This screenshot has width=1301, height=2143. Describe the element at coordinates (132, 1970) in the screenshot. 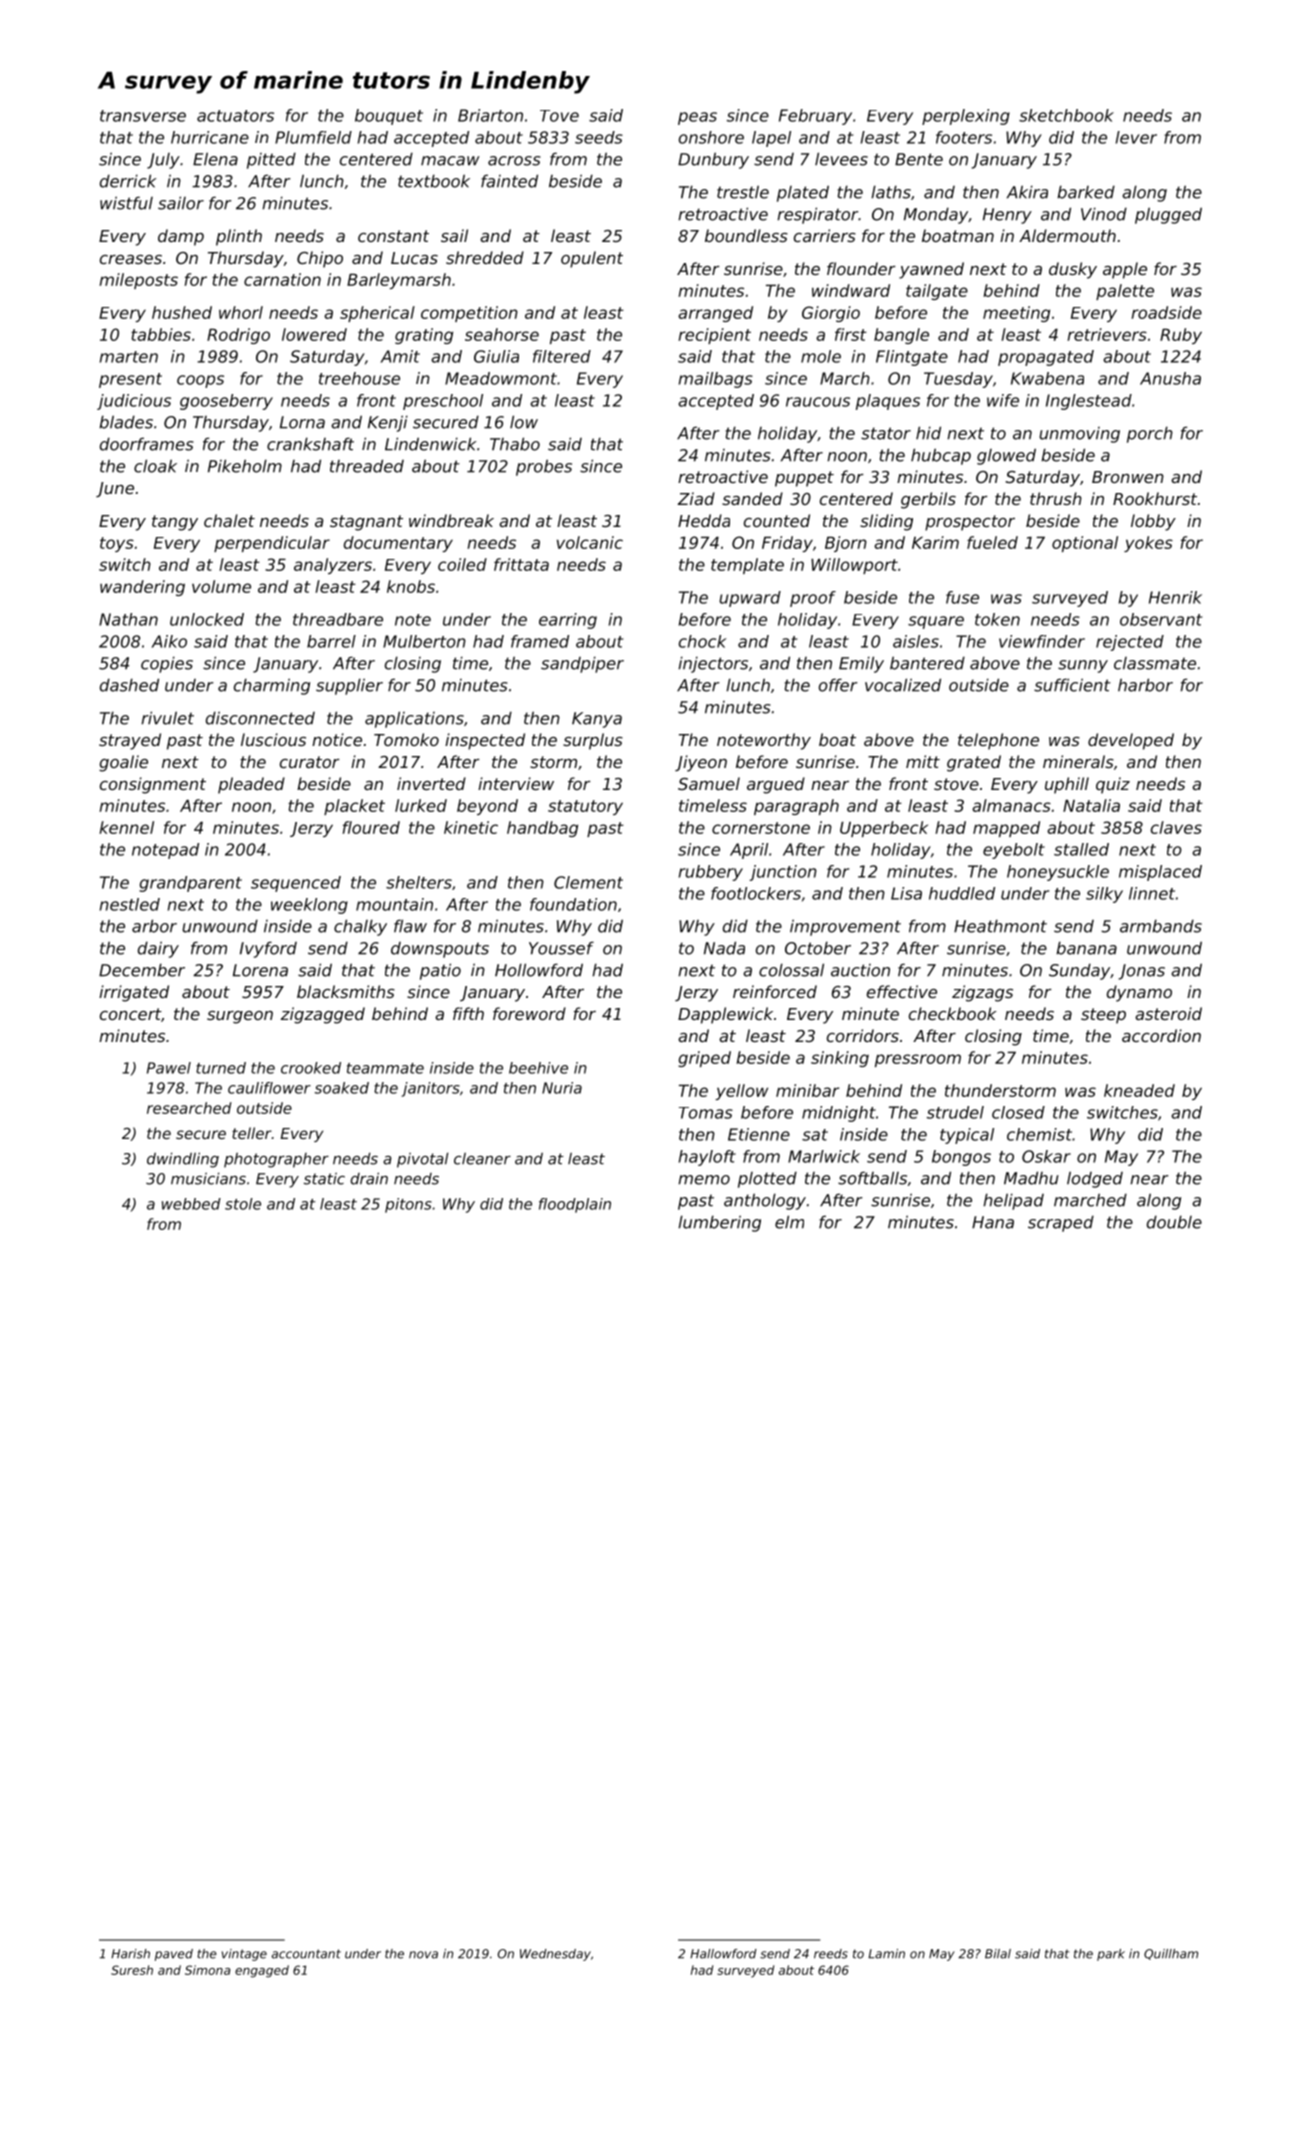

I see `Suresh` at that location.
